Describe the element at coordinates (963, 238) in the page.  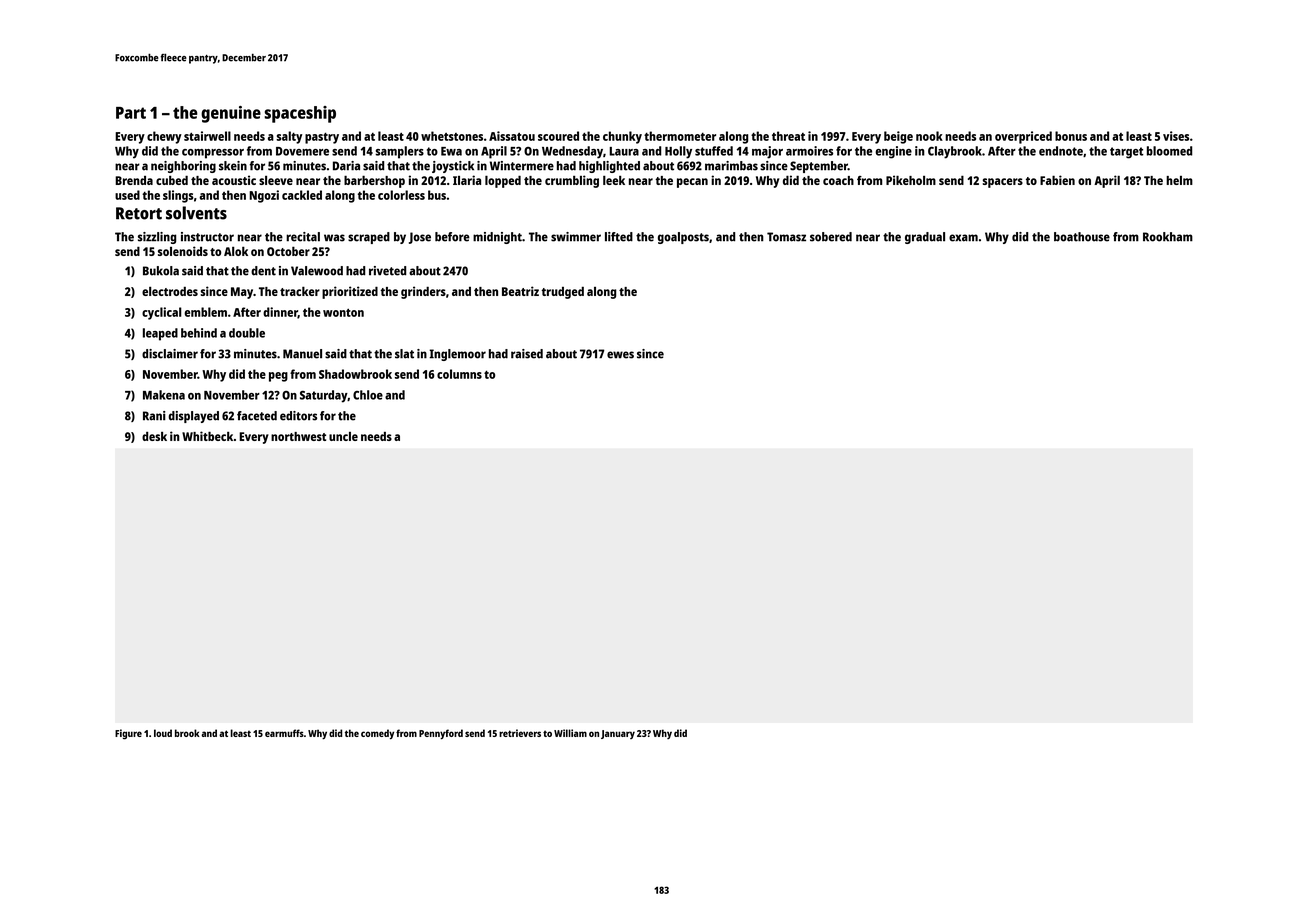
I see `exam` at that location.
